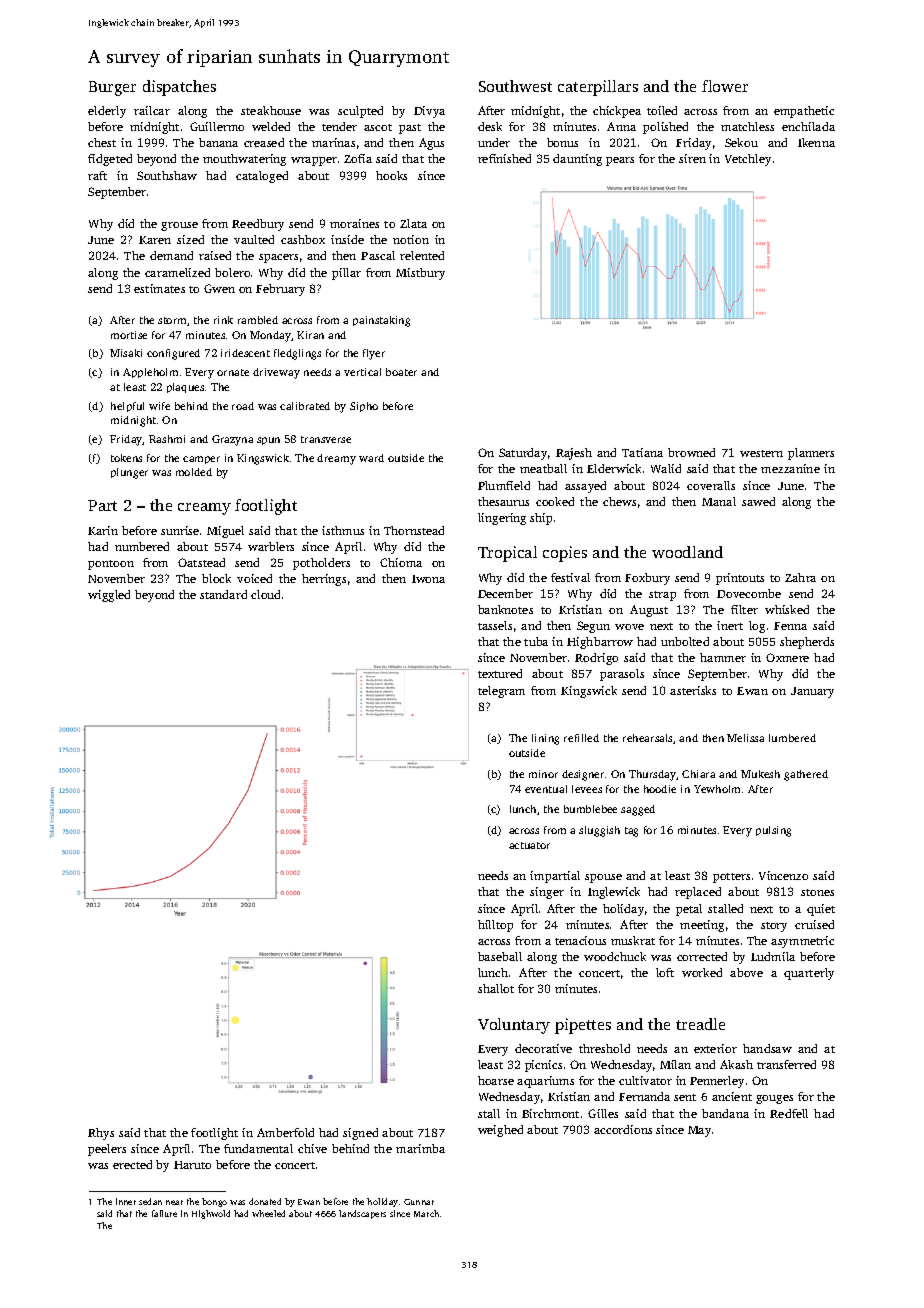 The height and width of the document is (1308, 924). What do you see at coordinates (529, 845) in the document?
I see `actuator` at bounding box center [529, 845].
